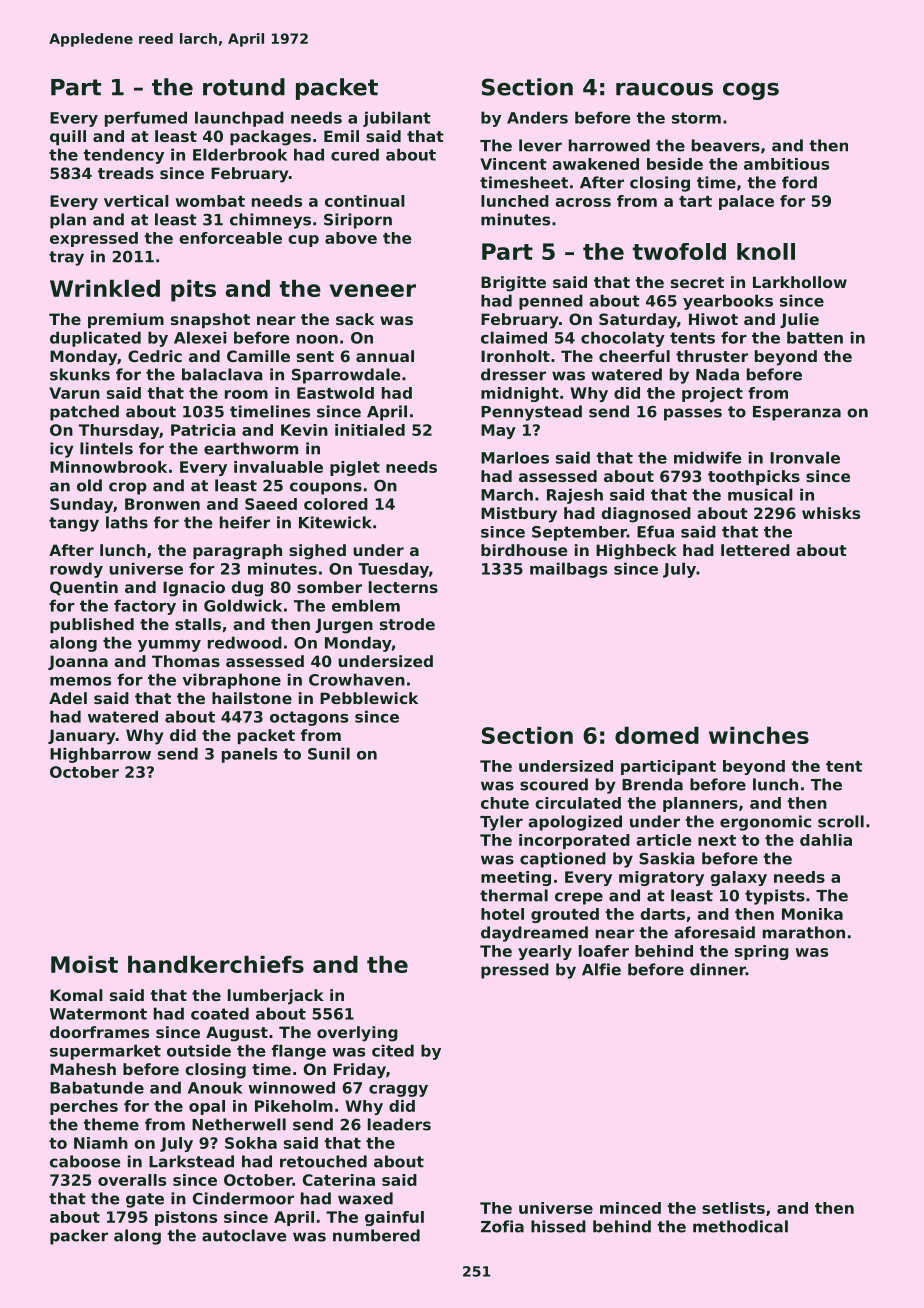  What do you see at coordinates (244, 87) in the page?
I see `rotund` at bounding box center [244, 87].
